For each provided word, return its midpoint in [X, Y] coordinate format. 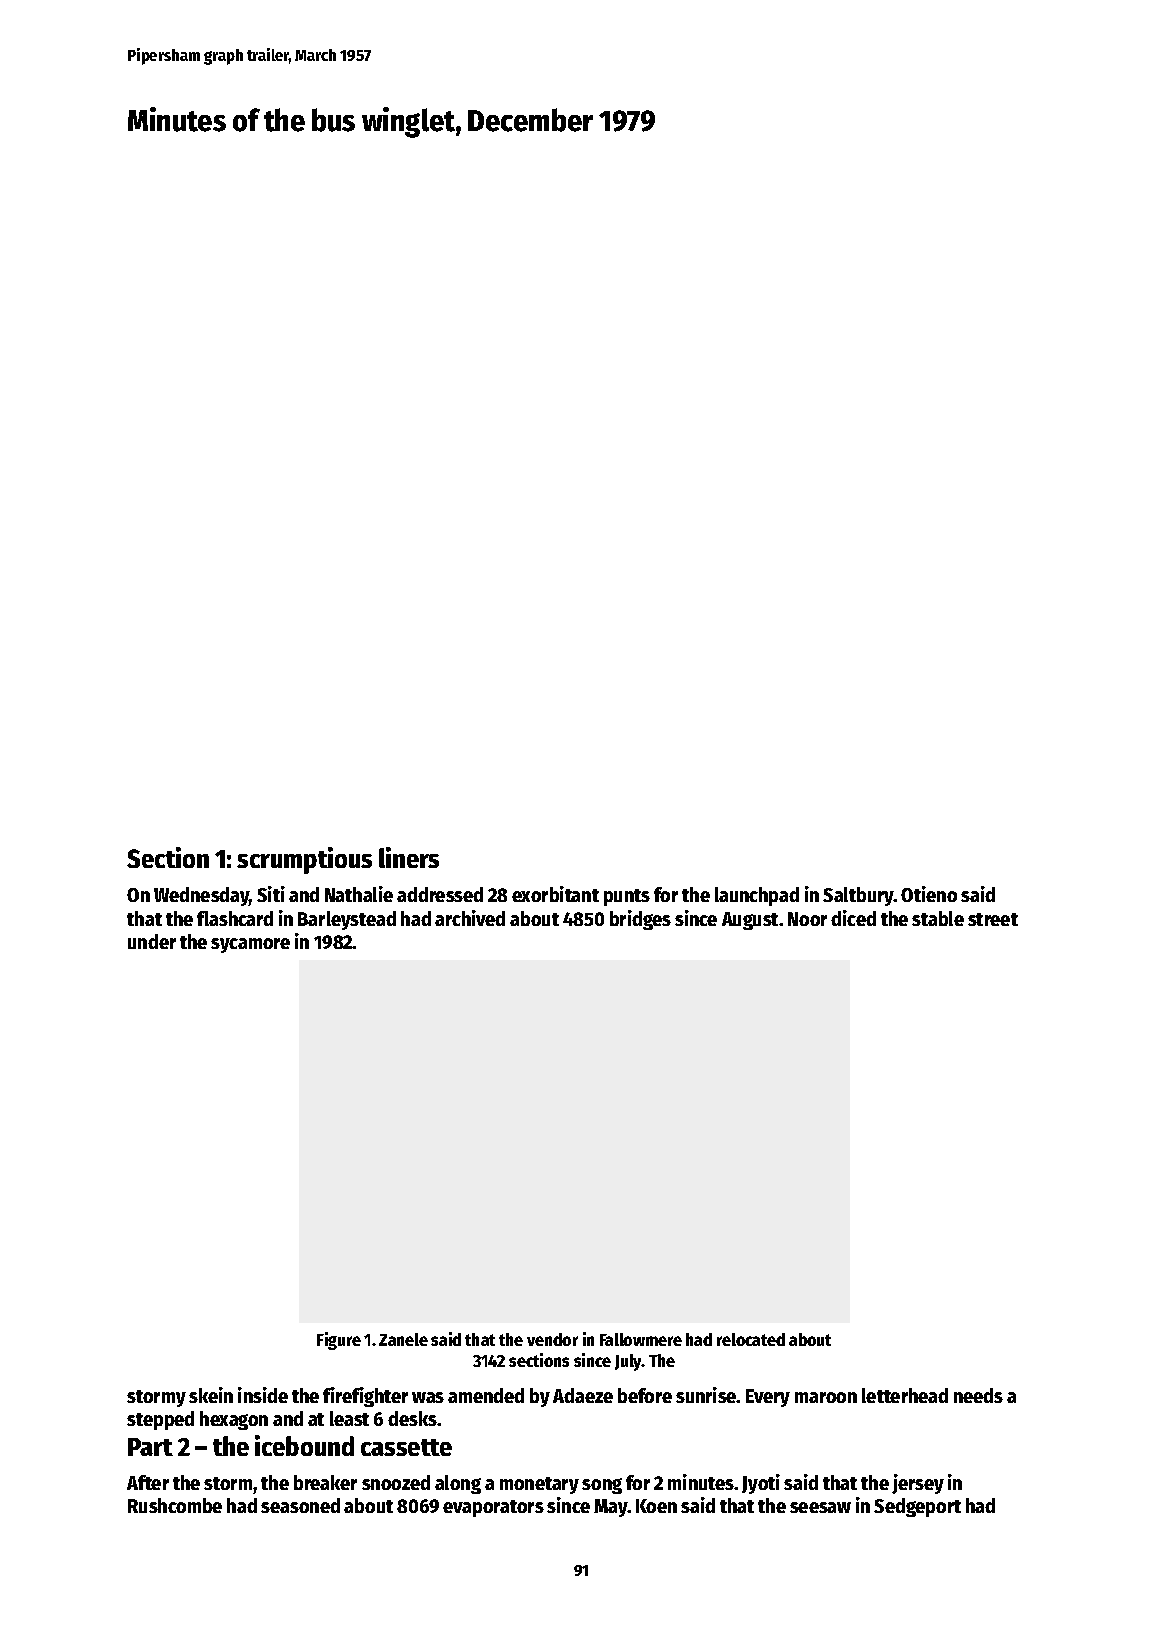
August [750, 921]
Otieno [929, 894]
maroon [826, 1397]
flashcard [235, 918]
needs [978, 1395]
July [628, 1362]
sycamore [250, 945]
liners [409, 857]
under [152, 941]
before [645, 1395]
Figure [339, 1341]
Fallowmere [641, 1339]
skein [211, 1395]
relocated [751, 1339]
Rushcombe [175, 1505]
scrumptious [304, 860]
